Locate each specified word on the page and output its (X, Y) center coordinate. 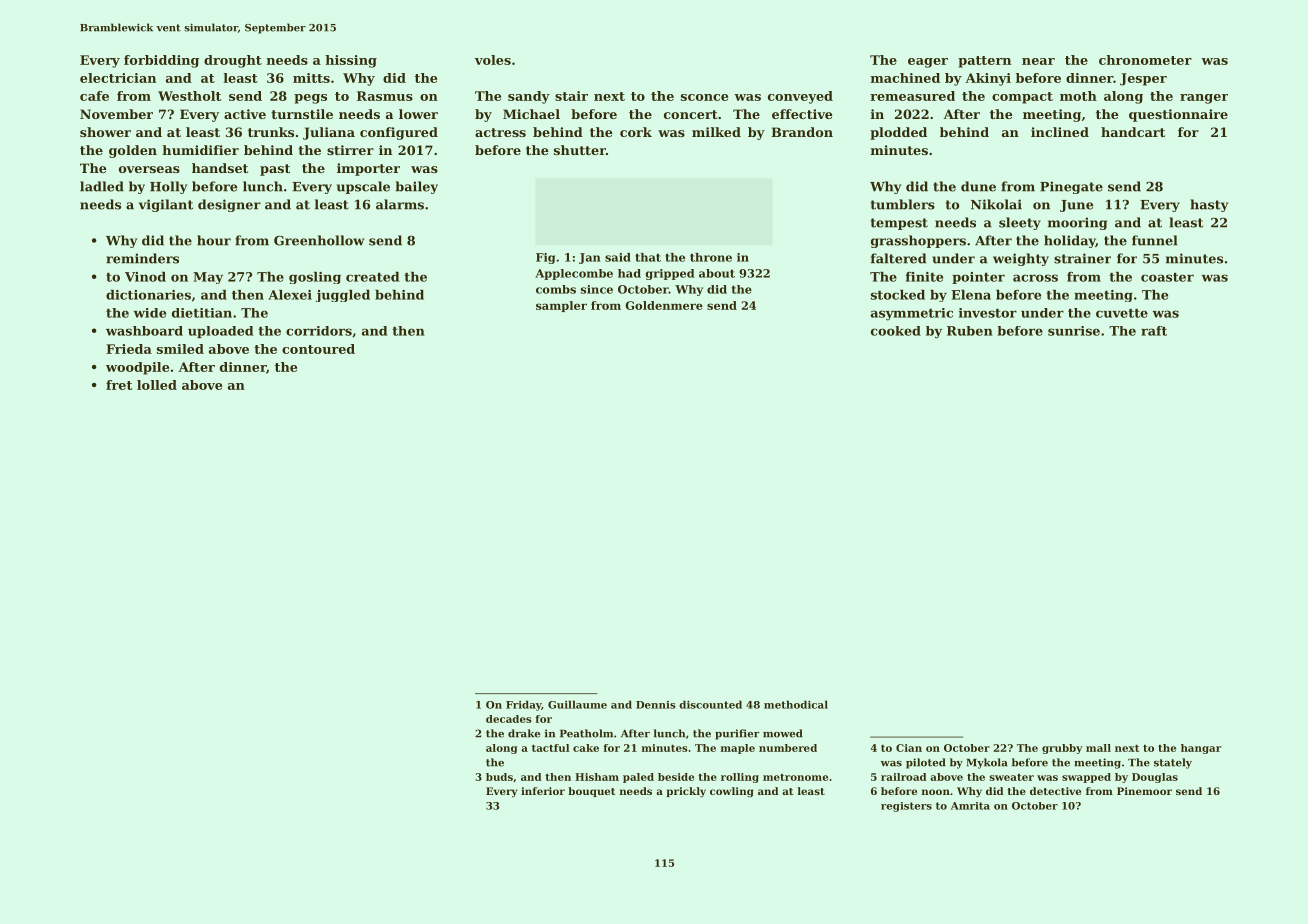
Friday (524, 705)
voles (493, 60)
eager (928, 63)
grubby (1062, 749)
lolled (157, 385)
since (597, 289)
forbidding (161, 61)
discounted (710, 704)
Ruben (970, 331)
